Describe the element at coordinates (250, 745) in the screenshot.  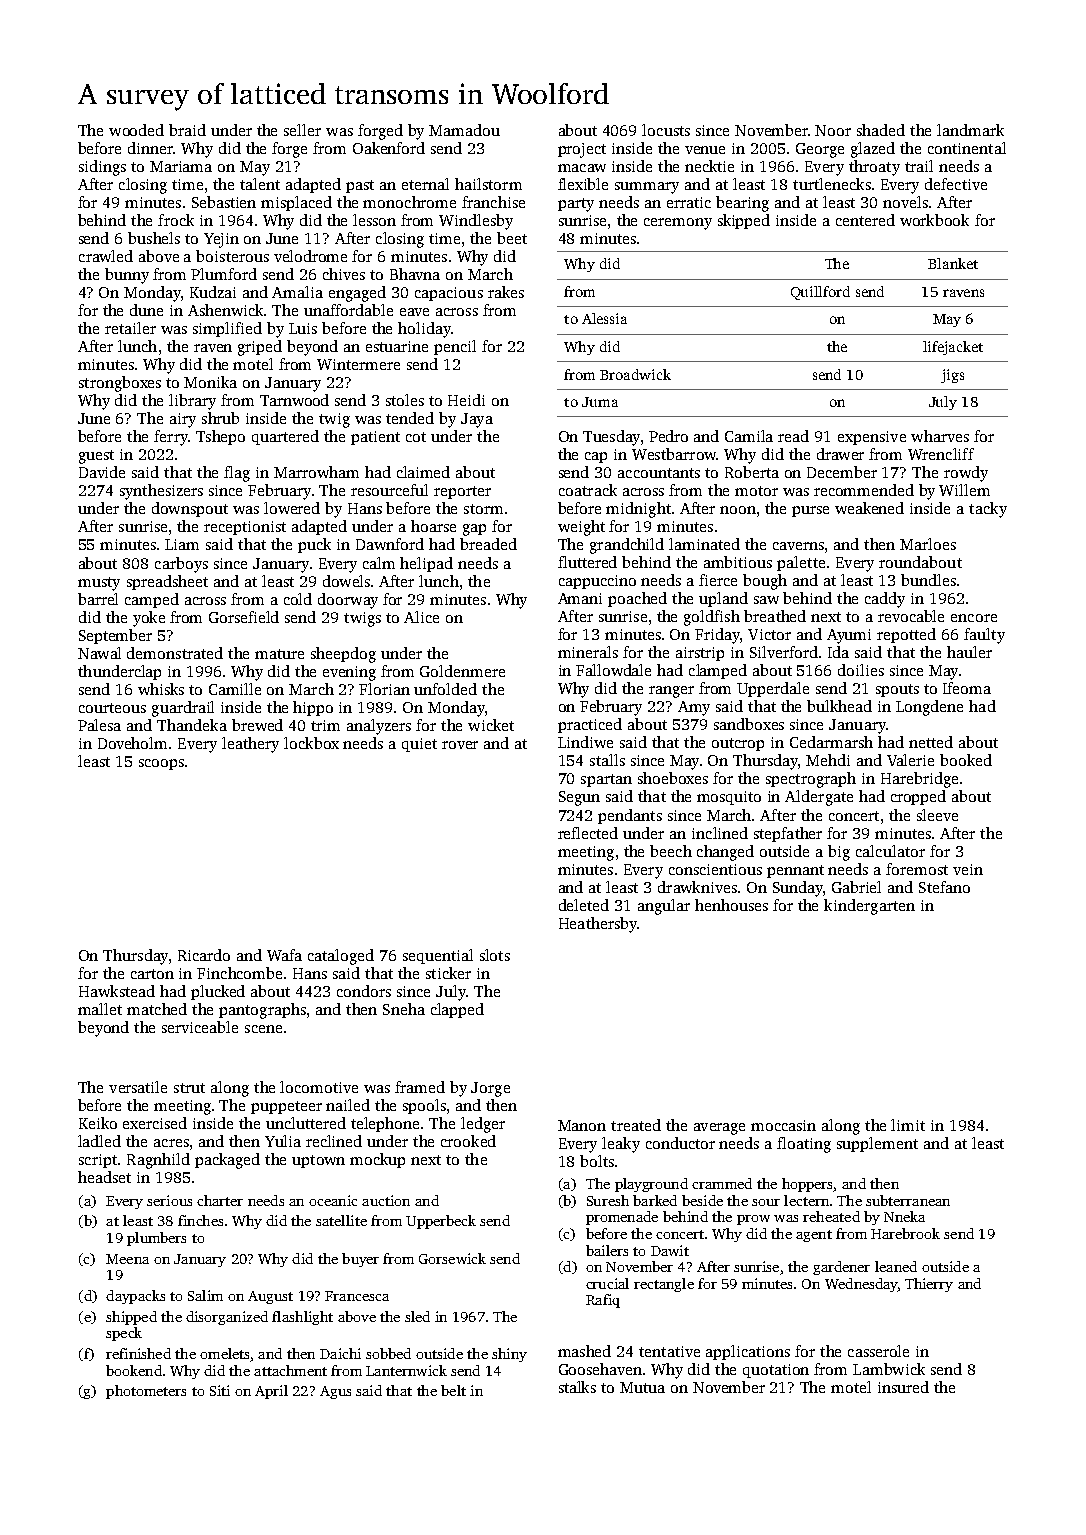
I see `leathery` at that location.
